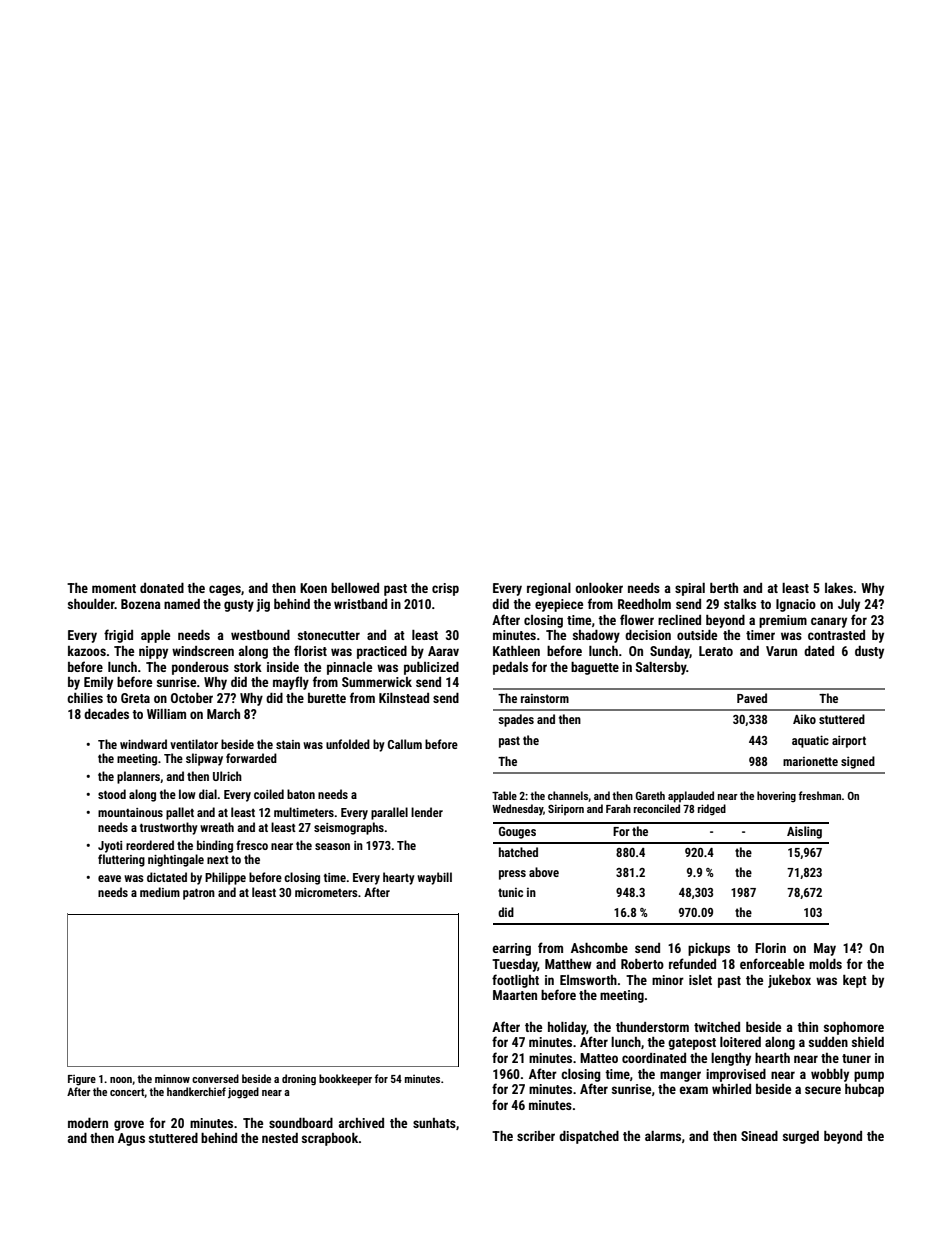  I want to click on hovering, so click(776, 797).
